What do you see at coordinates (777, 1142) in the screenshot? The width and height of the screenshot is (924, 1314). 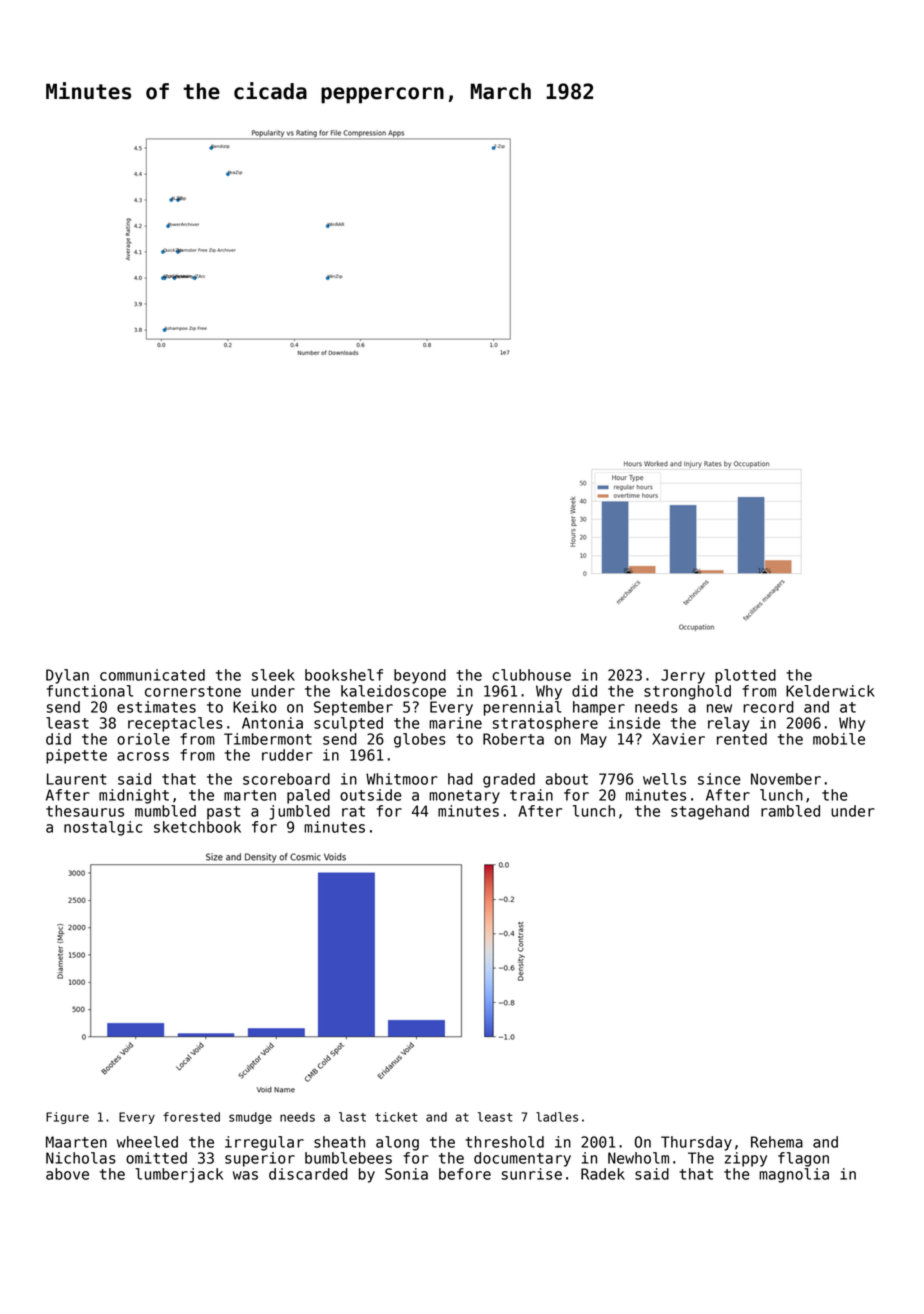 I see `Rehema` at bounding box center [777, 1142].
